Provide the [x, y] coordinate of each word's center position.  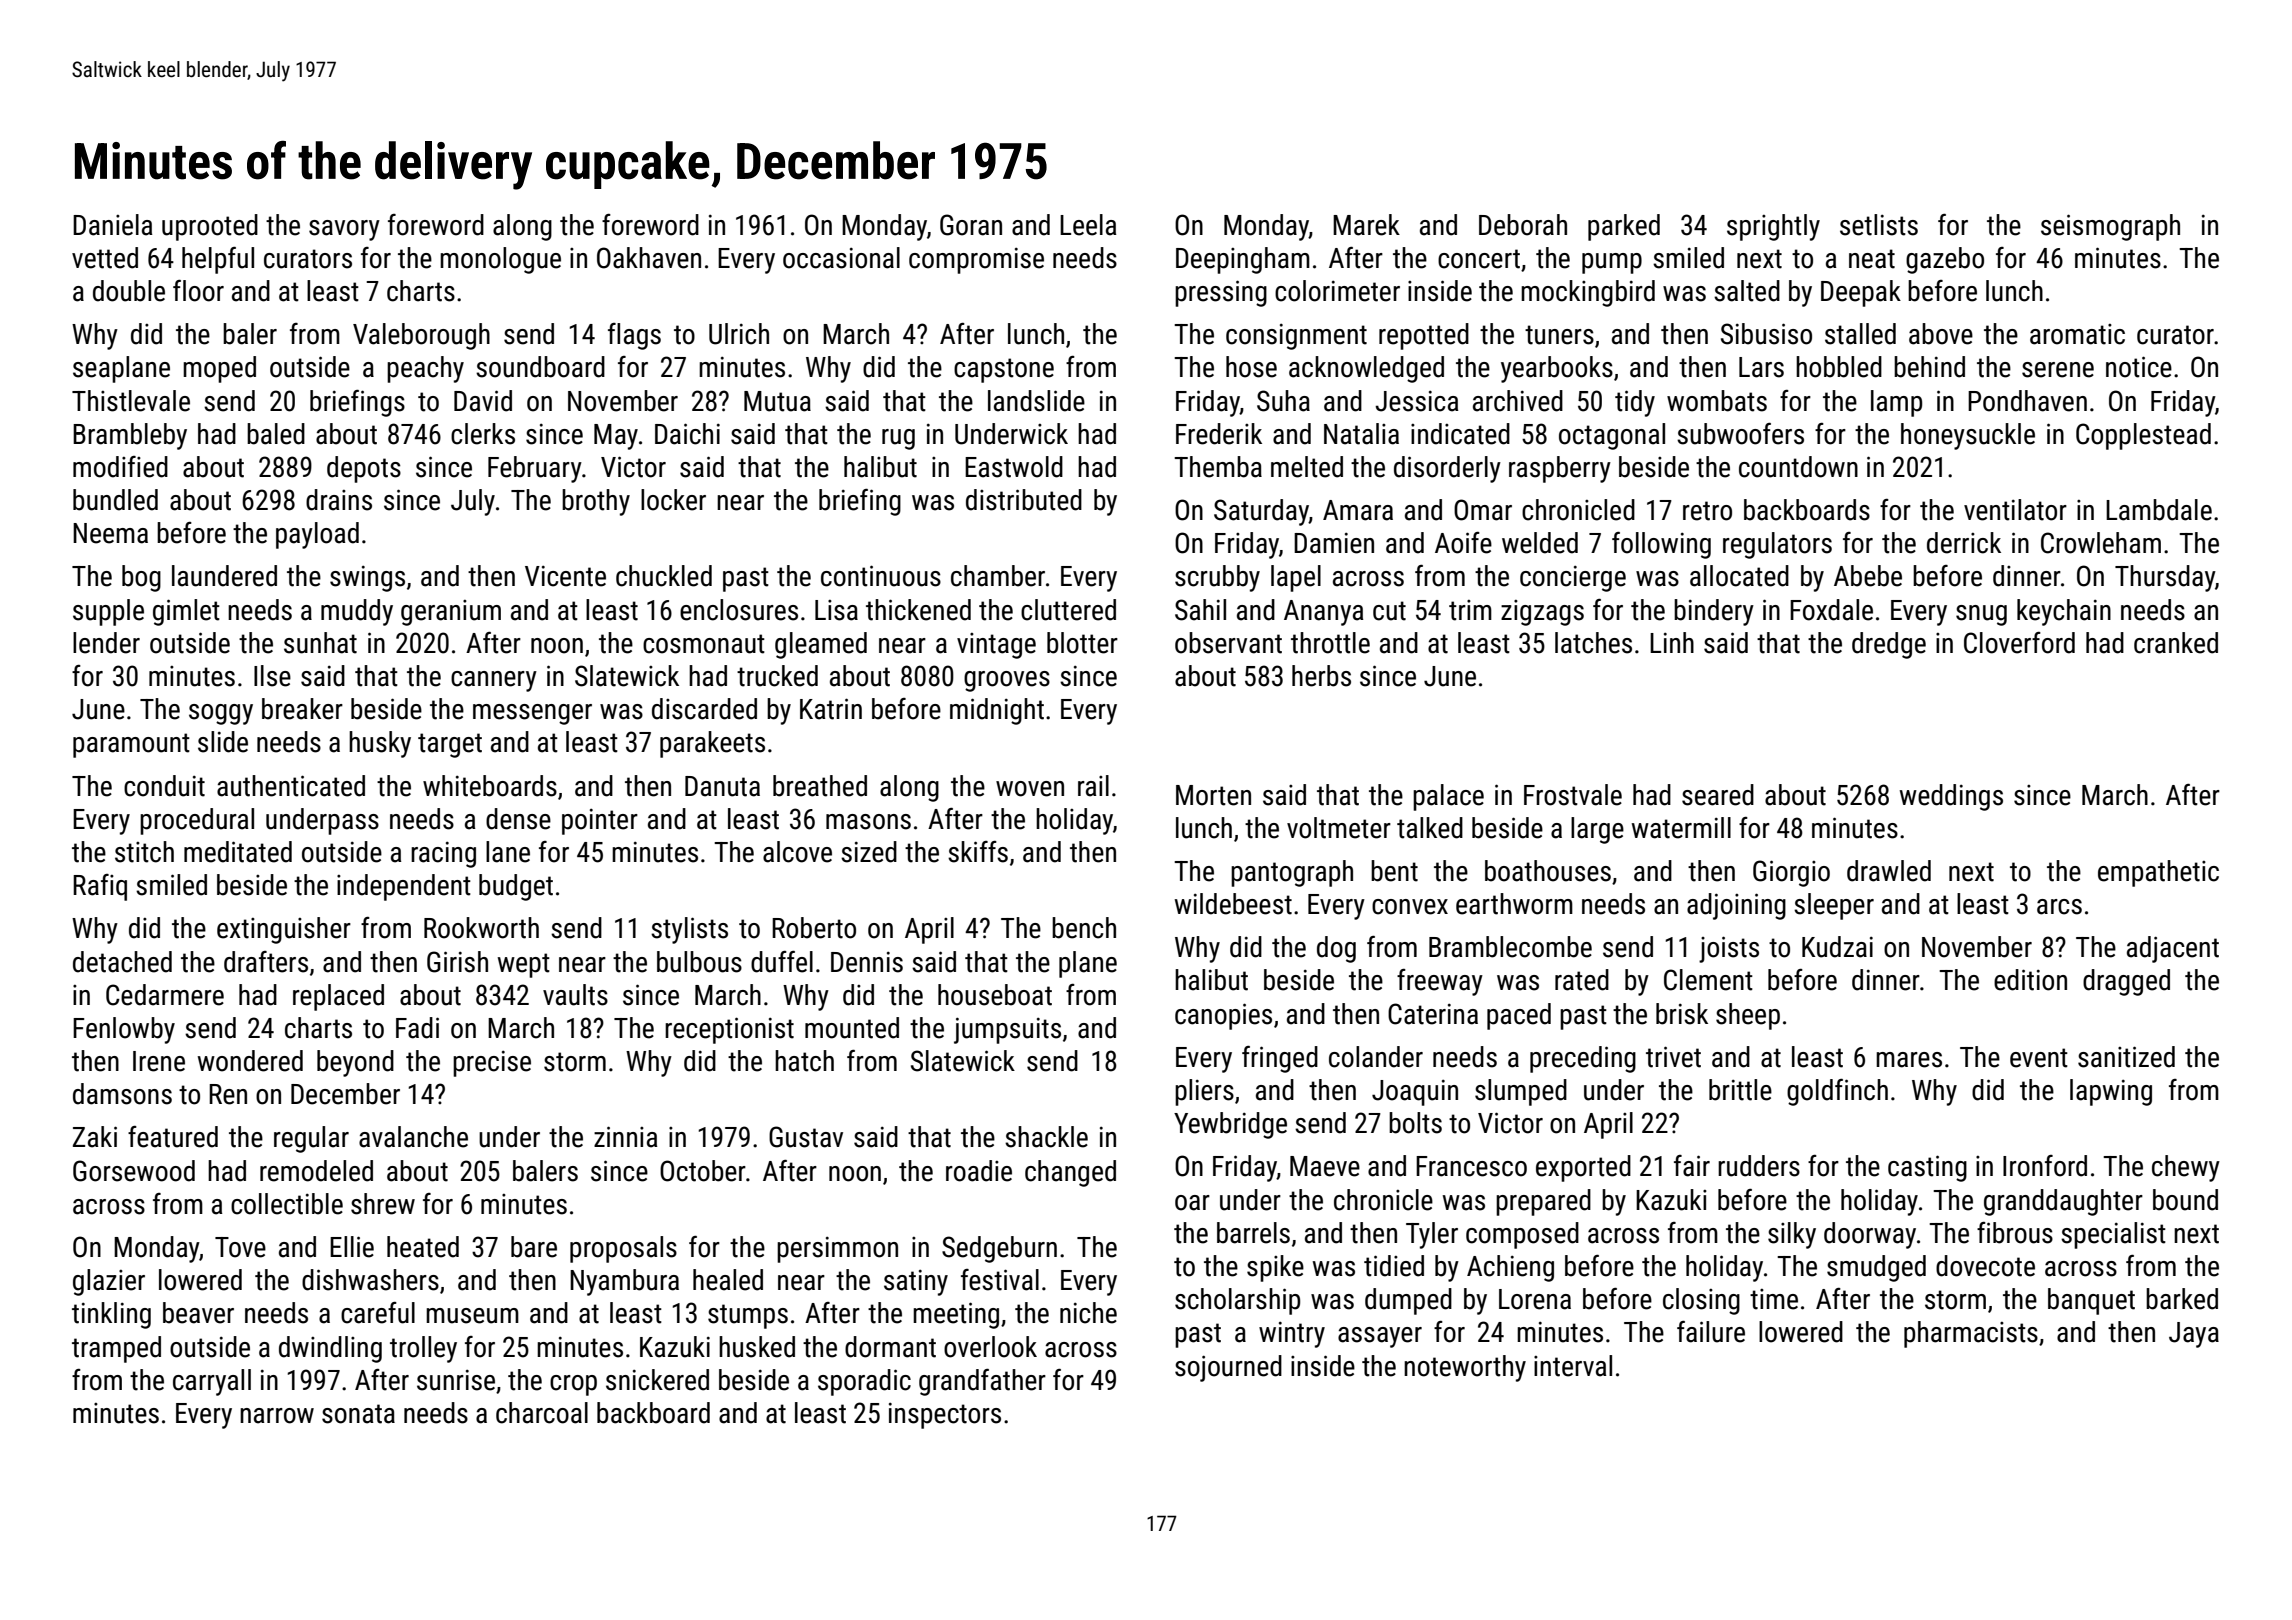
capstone [1004, 370]
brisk [1682, 1014]
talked [1430, 828]
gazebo [1945, 260]
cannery [494, 681]
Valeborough [421, 336]
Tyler [1432, 1235]
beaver [198, 1313]
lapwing [2111, 1092]
